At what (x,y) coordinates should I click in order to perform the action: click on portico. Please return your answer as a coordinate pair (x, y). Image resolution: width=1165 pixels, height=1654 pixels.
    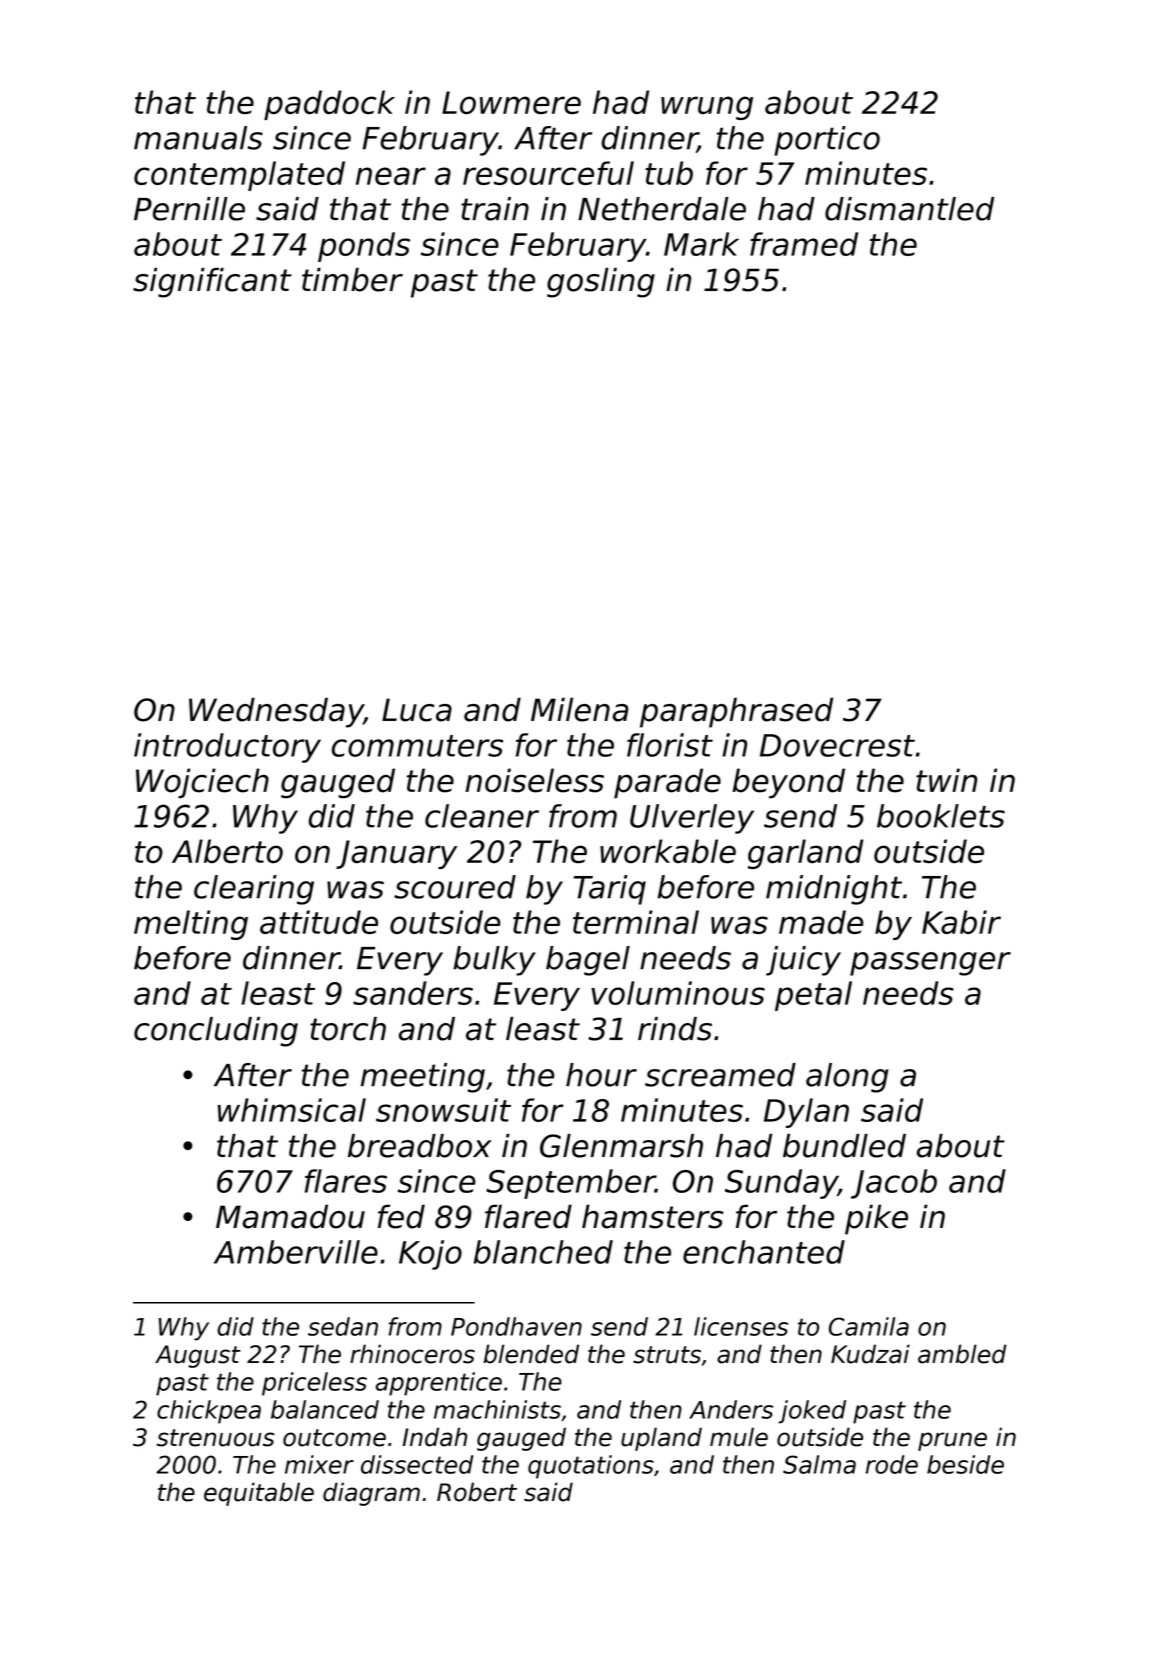
    Looking at the image, I should click on (827, 141).
